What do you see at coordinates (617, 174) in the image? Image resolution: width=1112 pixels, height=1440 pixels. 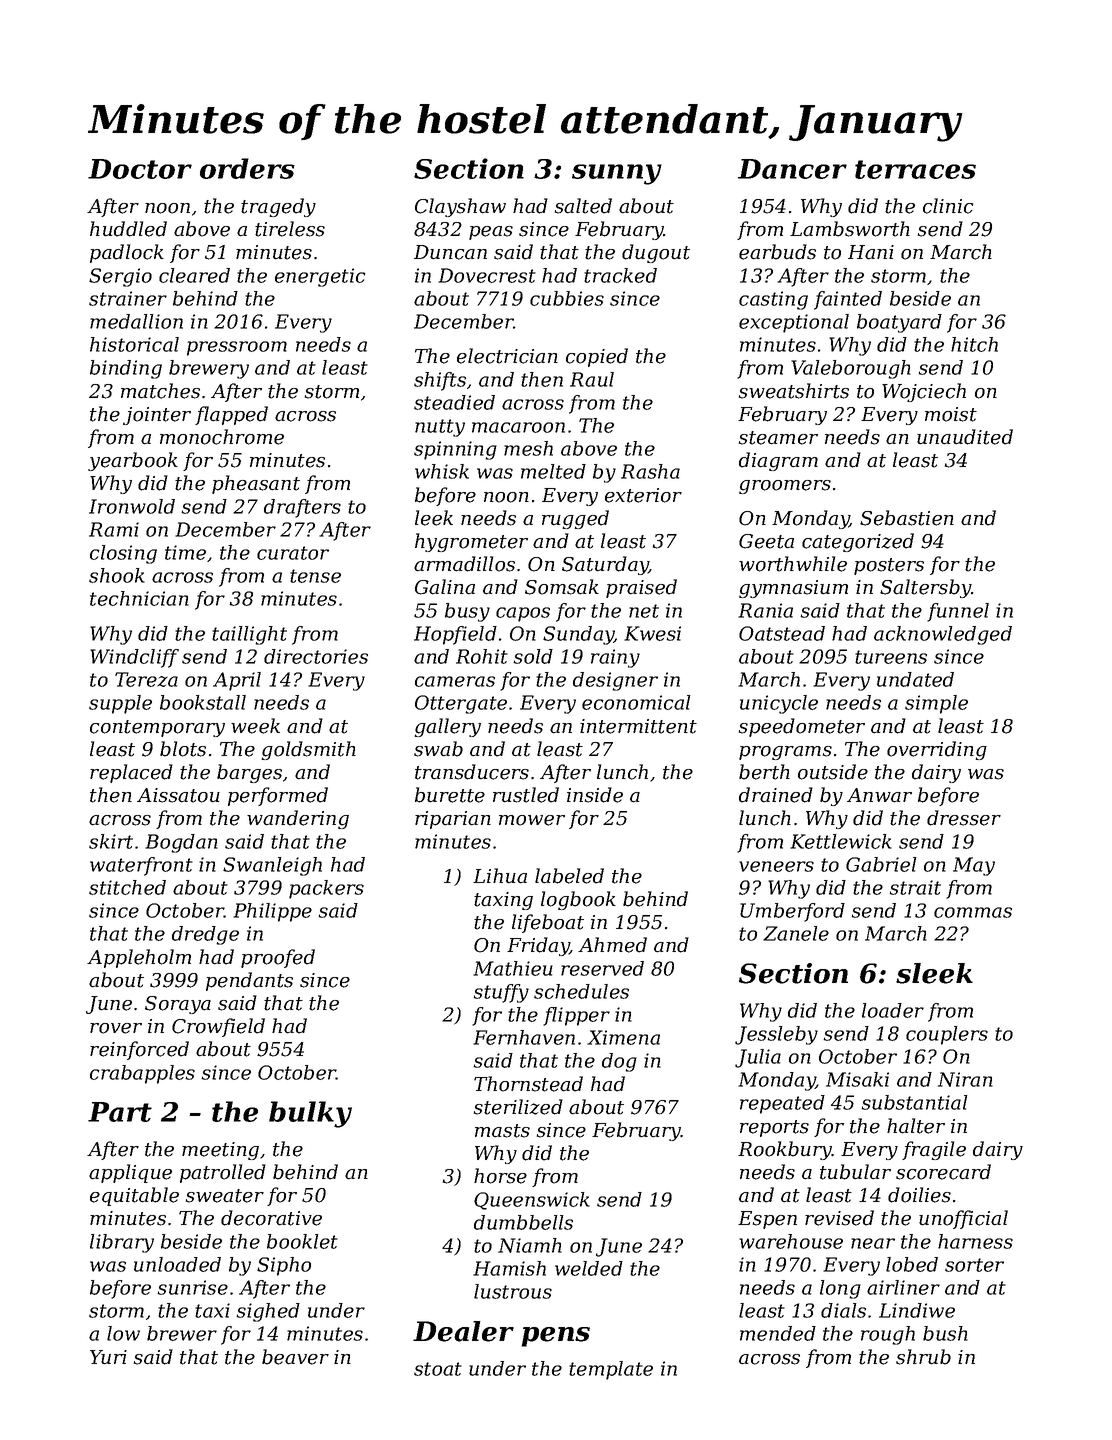 I see `sunny` at bounding box center [617, 174].
